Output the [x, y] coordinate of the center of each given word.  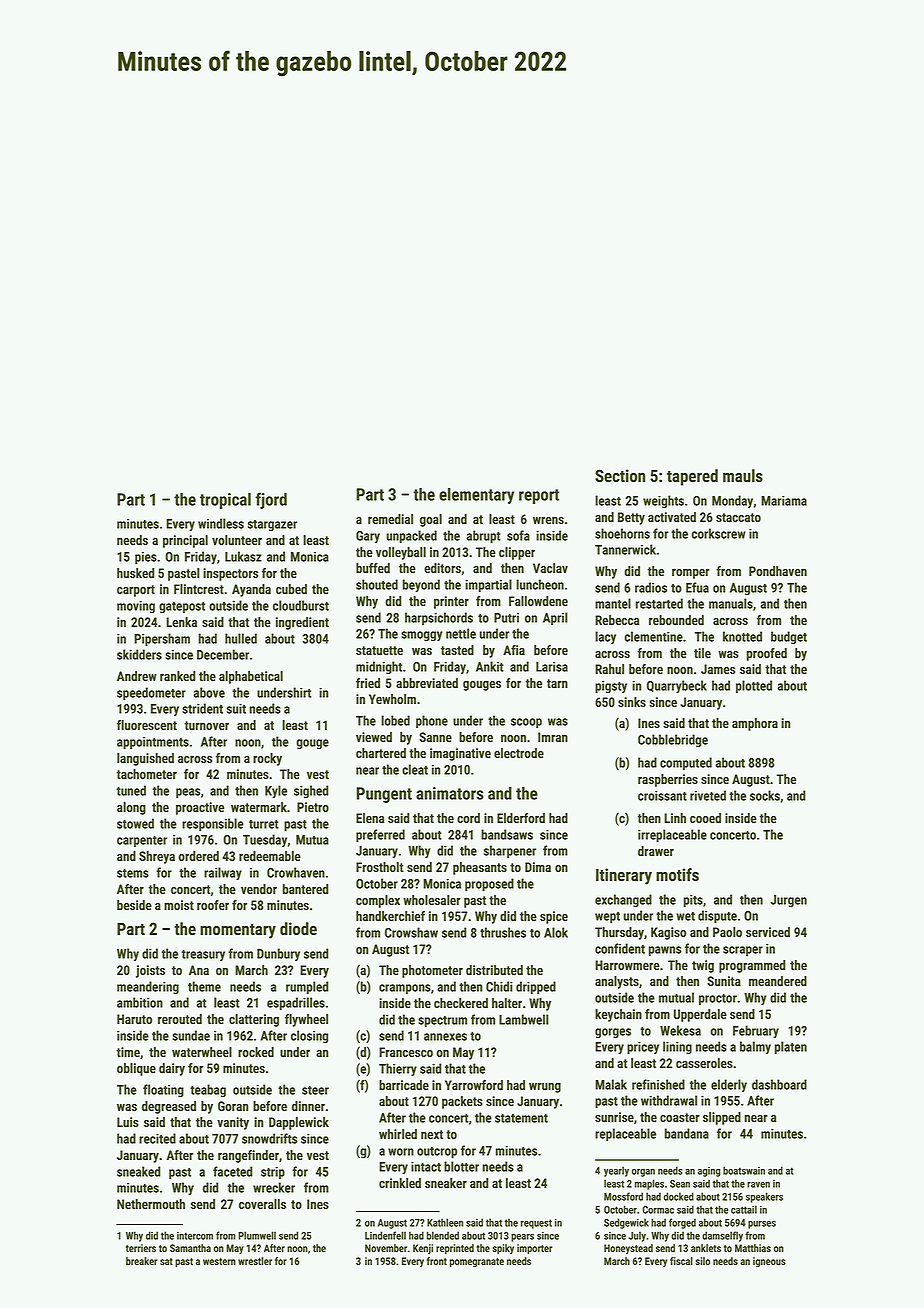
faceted [233, 1171]
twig [703, 966]
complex [378, 901]
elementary [476, 496]
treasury [203, 955]
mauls [743, 475]
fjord [271, 500]
